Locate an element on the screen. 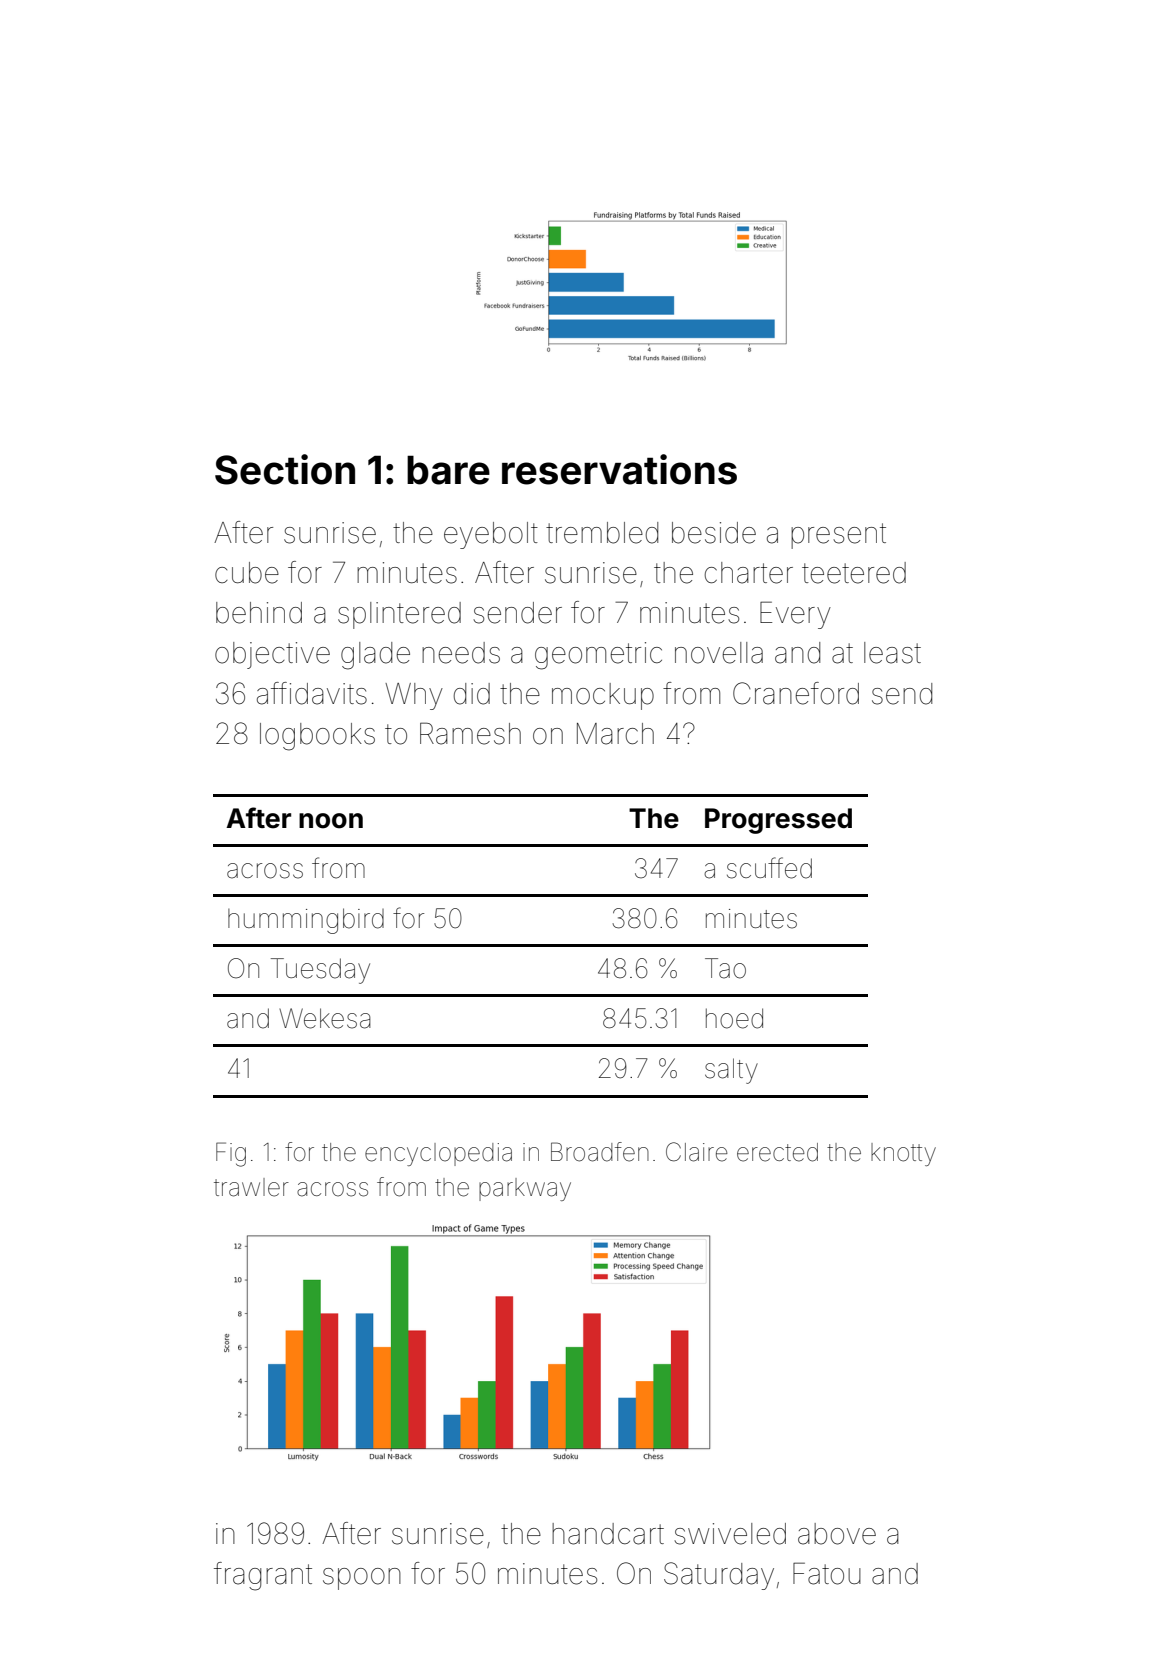 The width and height of the screenshot is (1165, 1654). parkway is located at coordinates (525, 1189).
